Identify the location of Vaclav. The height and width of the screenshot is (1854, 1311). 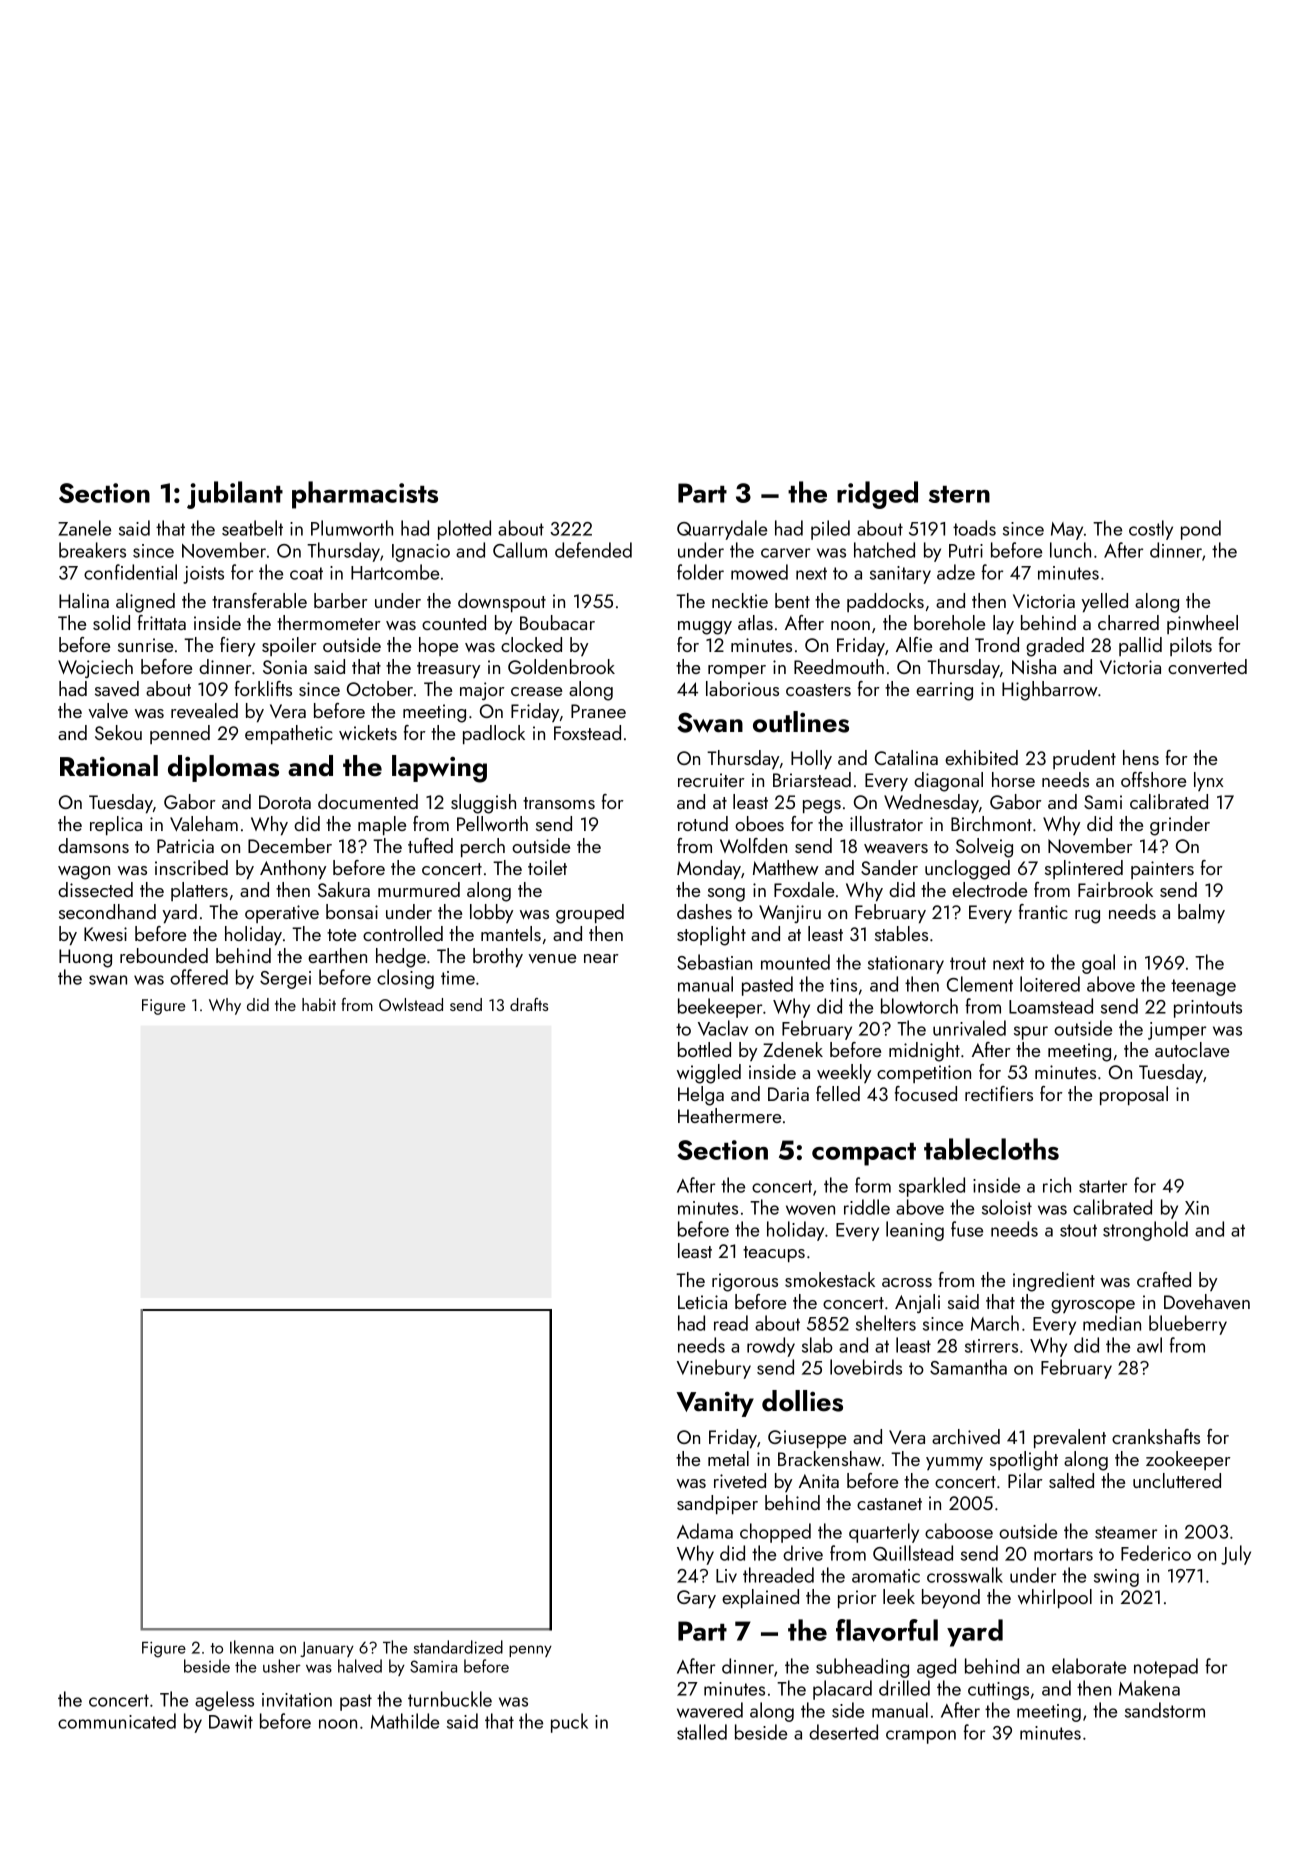
(723, 1028).
